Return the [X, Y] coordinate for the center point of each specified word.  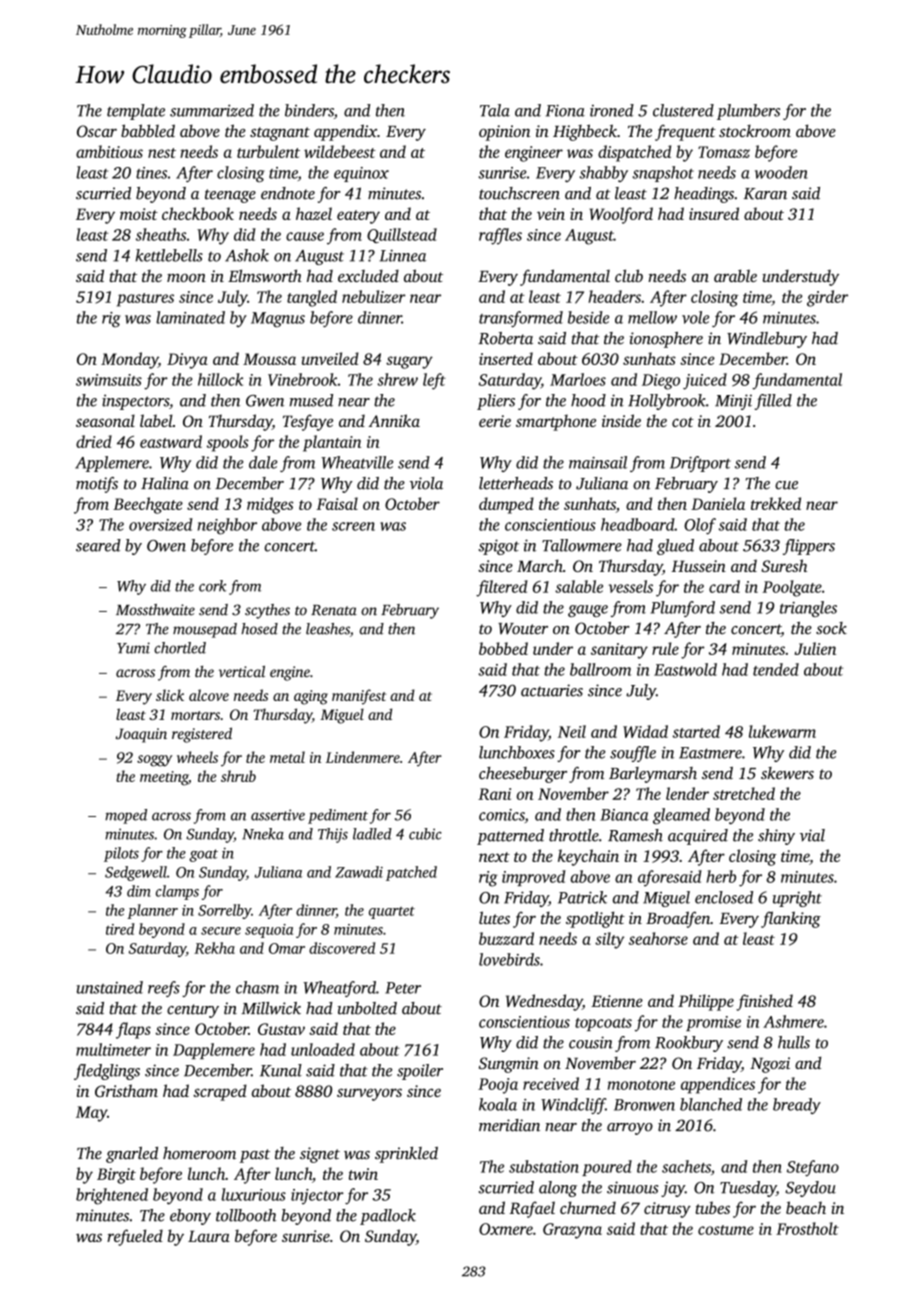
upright [797, 899]
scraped [220, 1092]
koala [498, 1104]
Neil [572, 731]
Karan [765, 194]
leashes [328, 629]
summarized [212, 110]
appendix [345, 132]
